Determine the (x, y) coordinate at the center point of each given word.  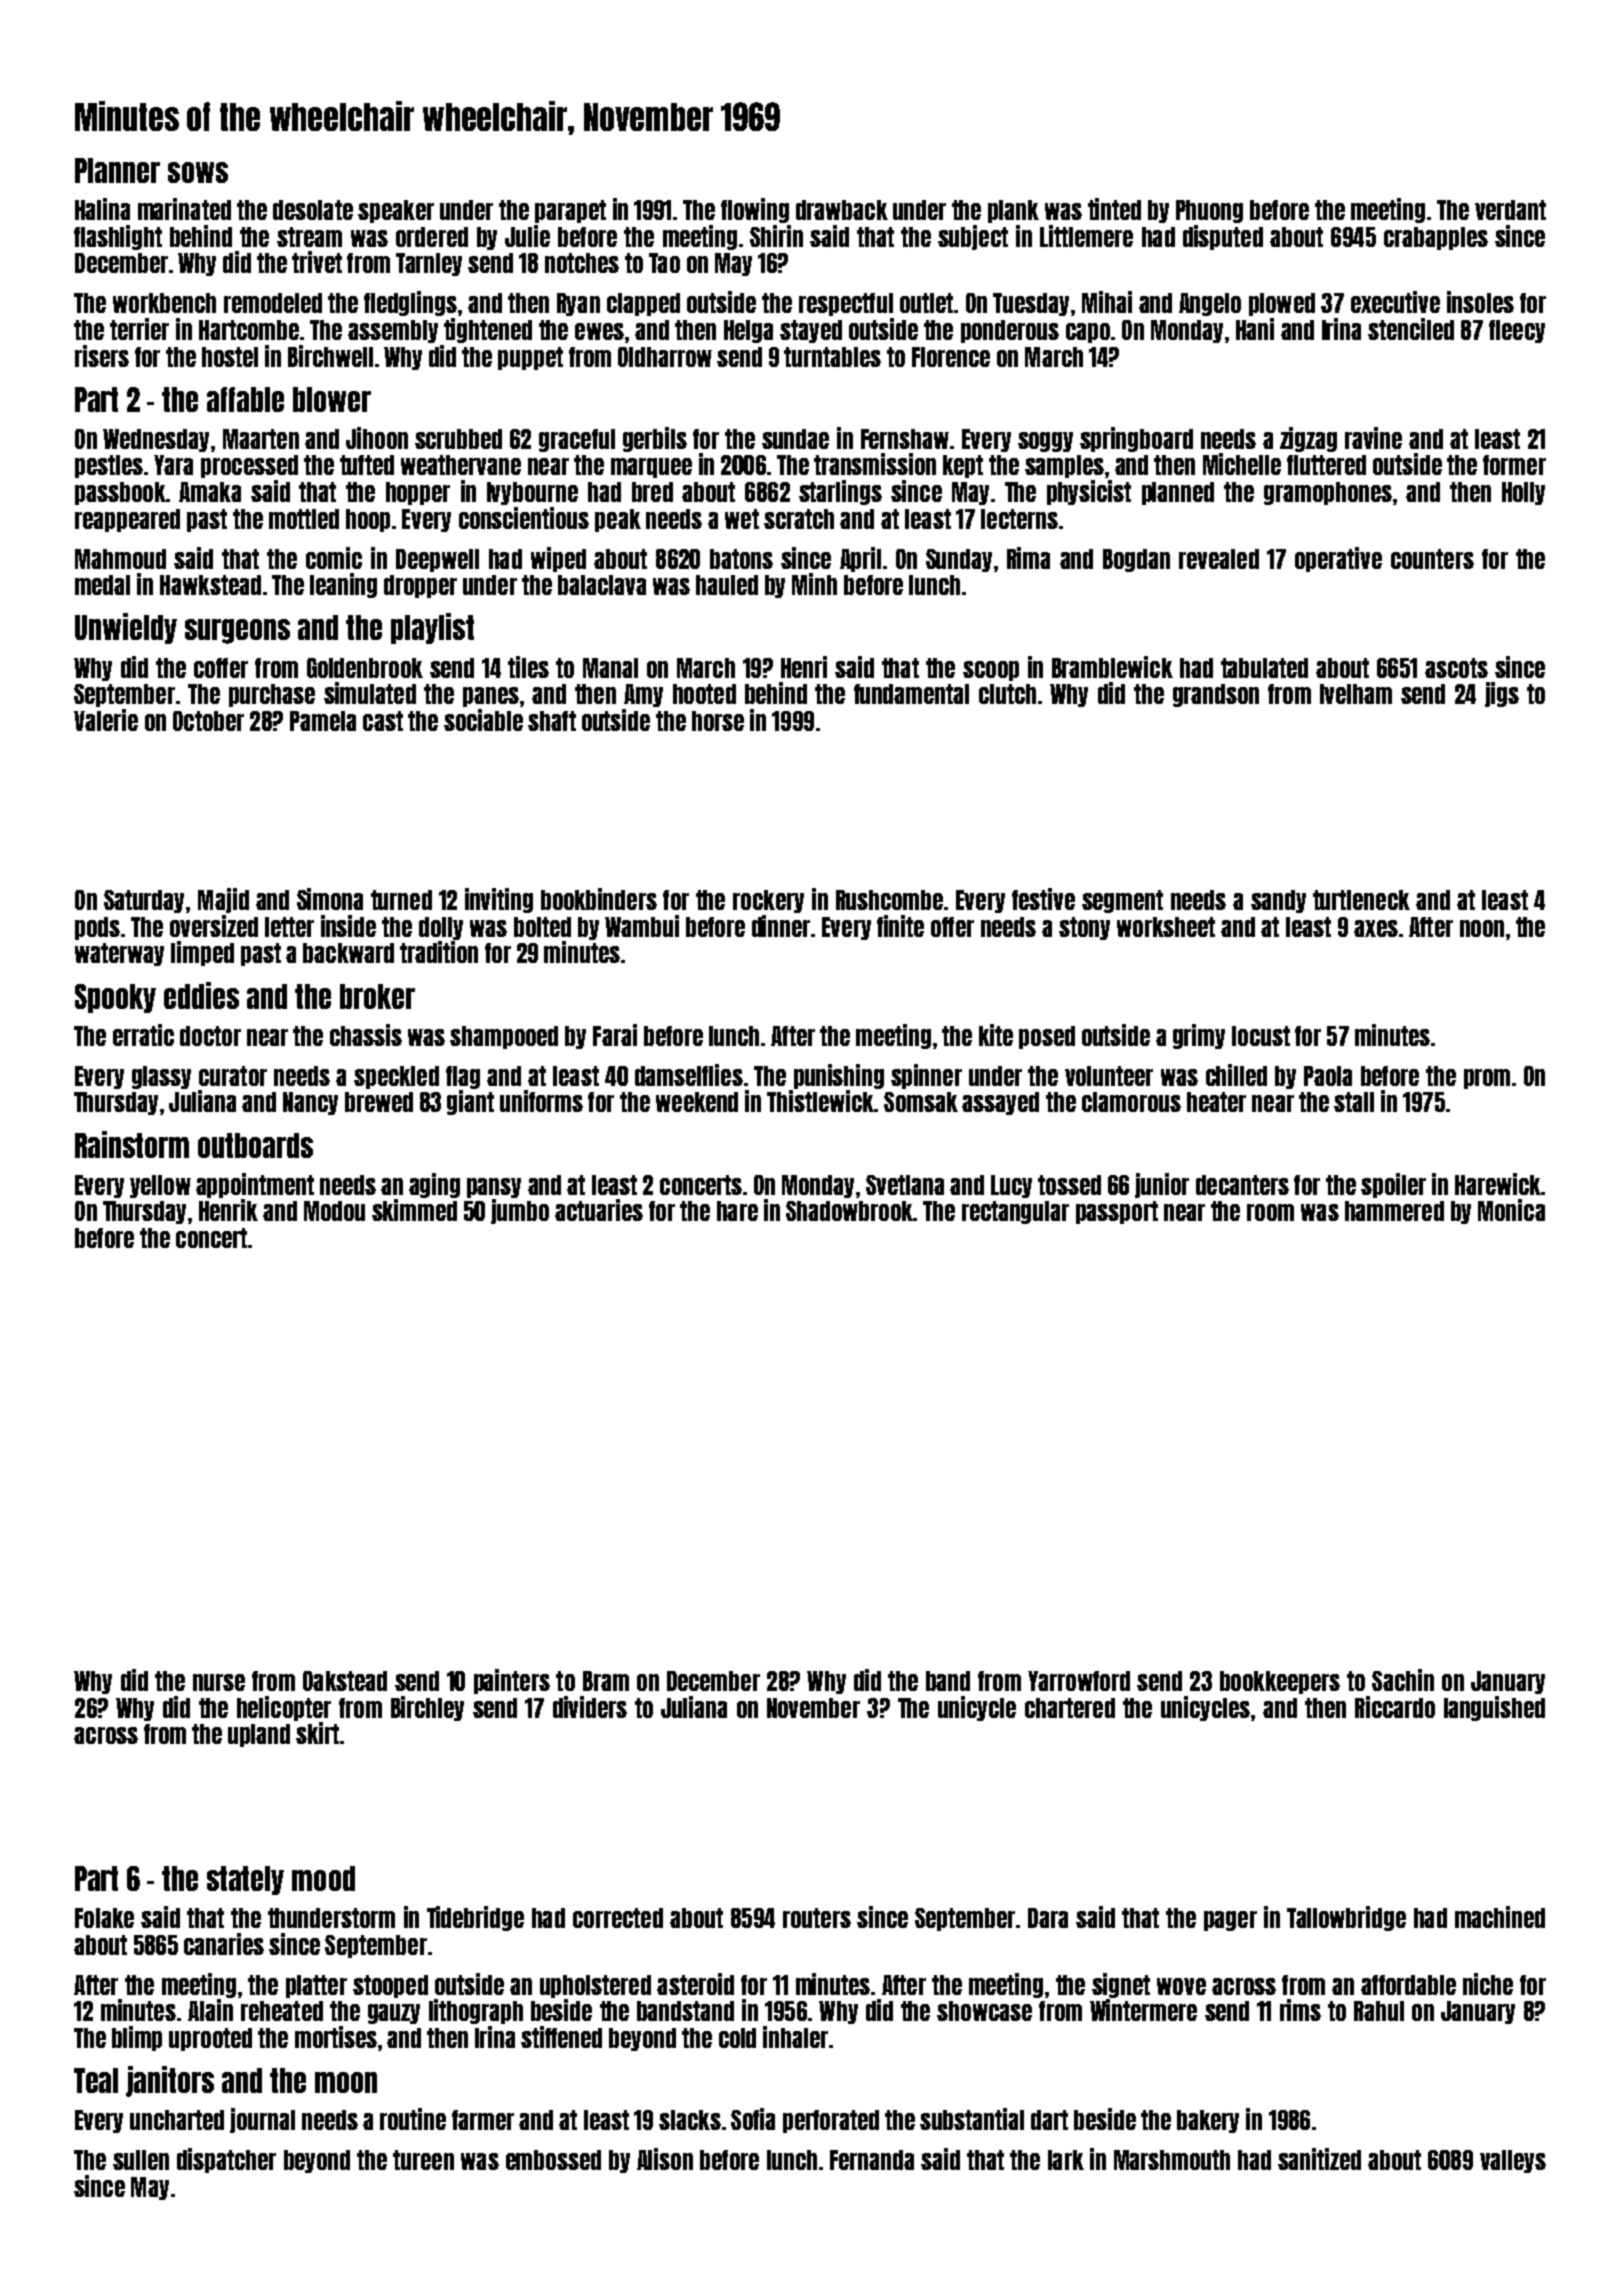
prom (1487, 1079)
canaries (224, 1944)
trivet (317, 262)
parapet (570, 211)
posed (1047, 1037)
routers (817, 1918)
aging (434, 1185)
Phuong (1209, 211)
